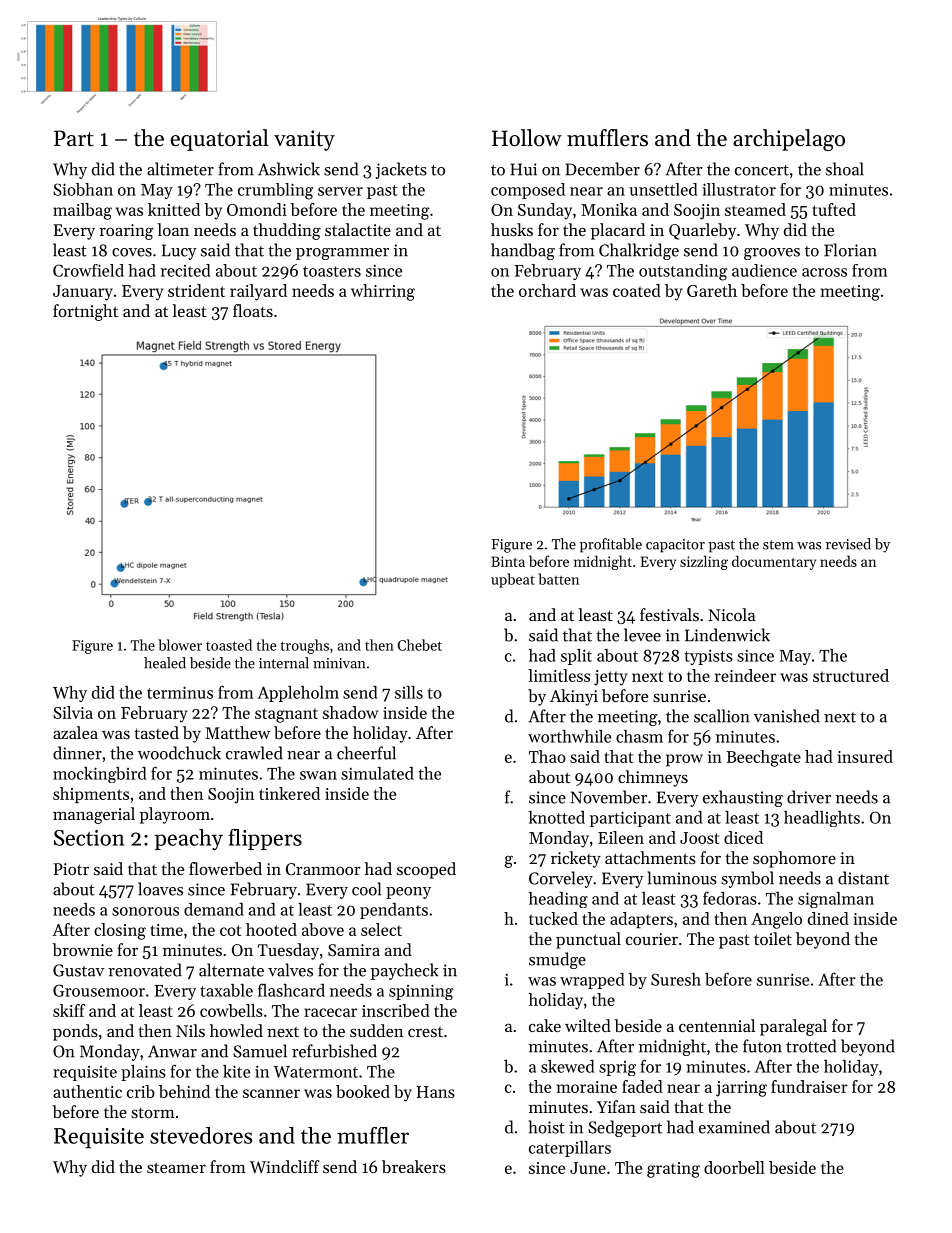  I want to click on Section, so click(89, 838).
